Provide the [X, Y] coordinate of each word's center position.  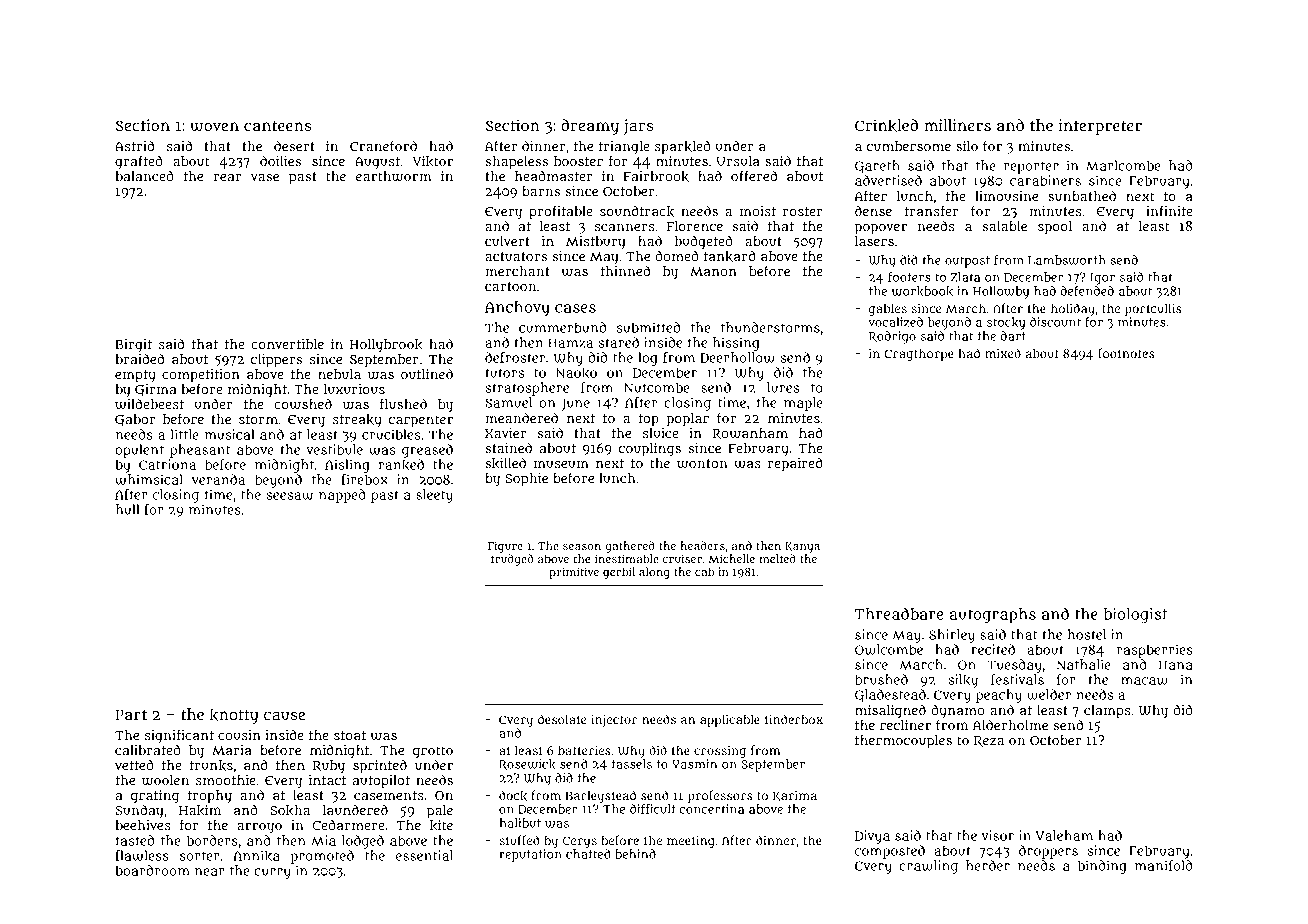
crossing [720, 752]
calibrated [147, 749]
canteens [278, 125]
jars [639, 127]
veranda [218, 479]
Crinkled [886, 125]
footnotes [1126, 353]
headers [703, 545]
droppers [1048, 852]
